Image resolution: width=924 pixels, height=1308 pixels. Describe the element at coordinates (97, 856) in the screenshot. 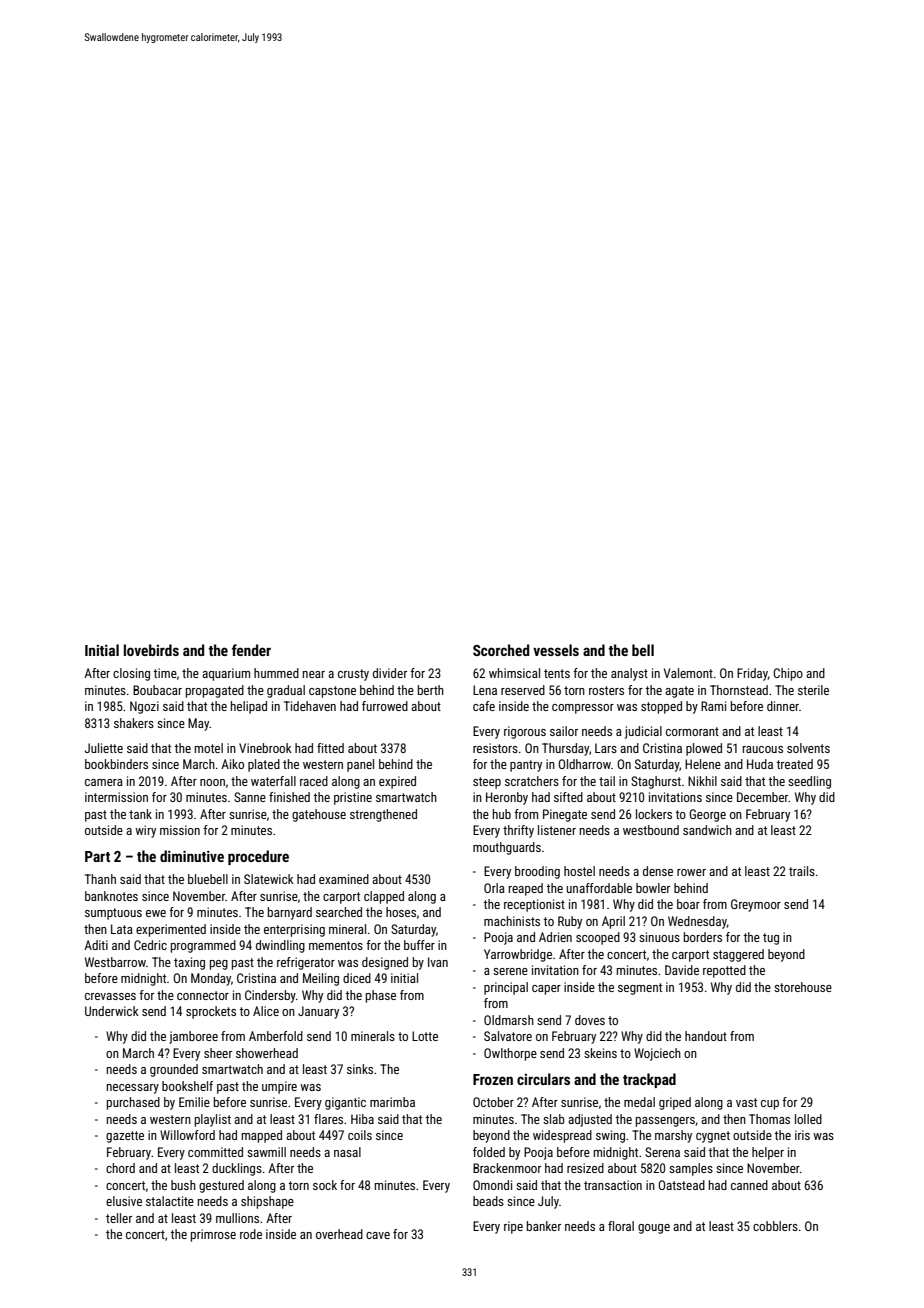

I see `Part` at that location.
